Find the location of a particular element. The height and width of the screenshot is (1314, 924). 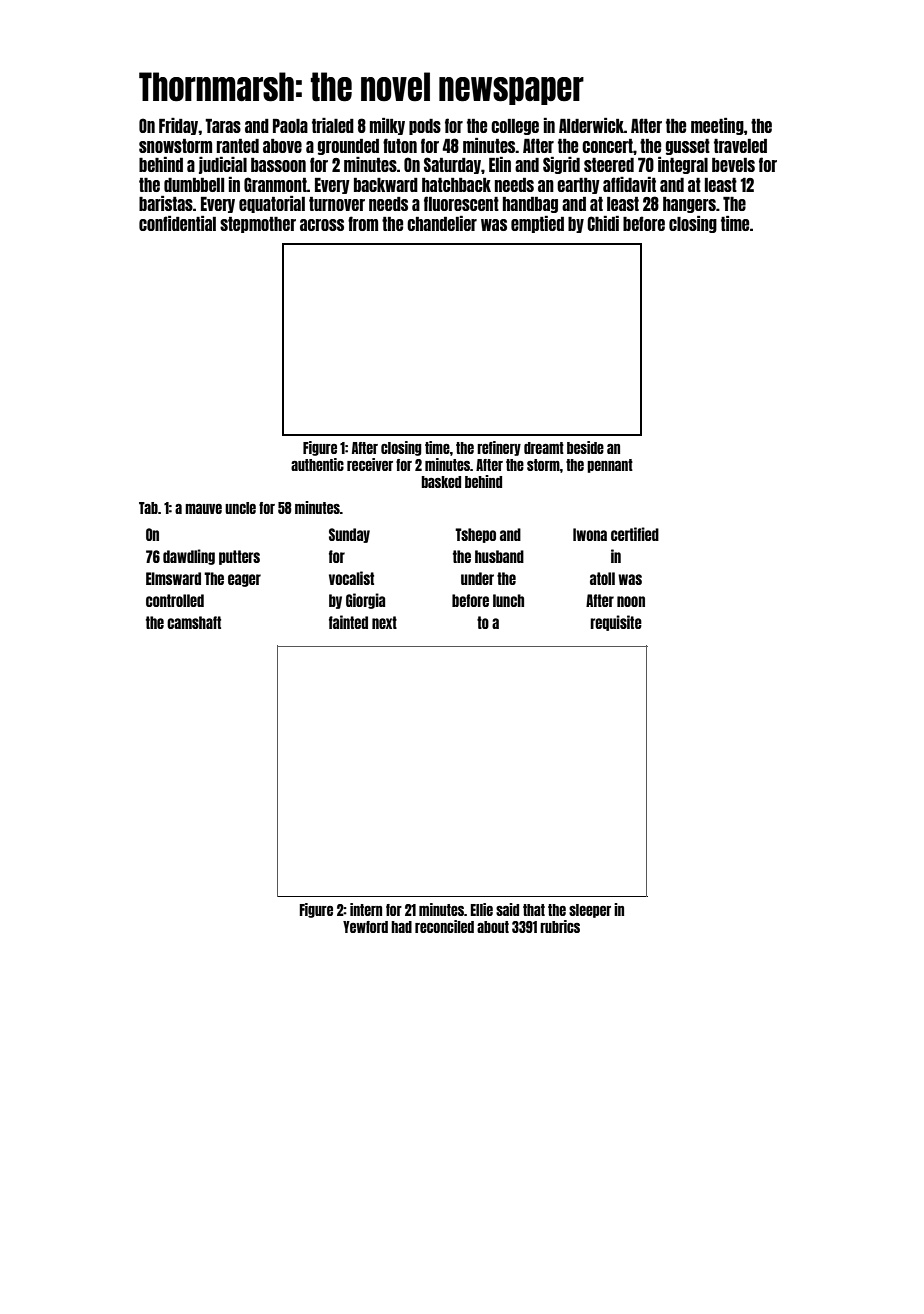

college is located at coordinates (515, 127).
